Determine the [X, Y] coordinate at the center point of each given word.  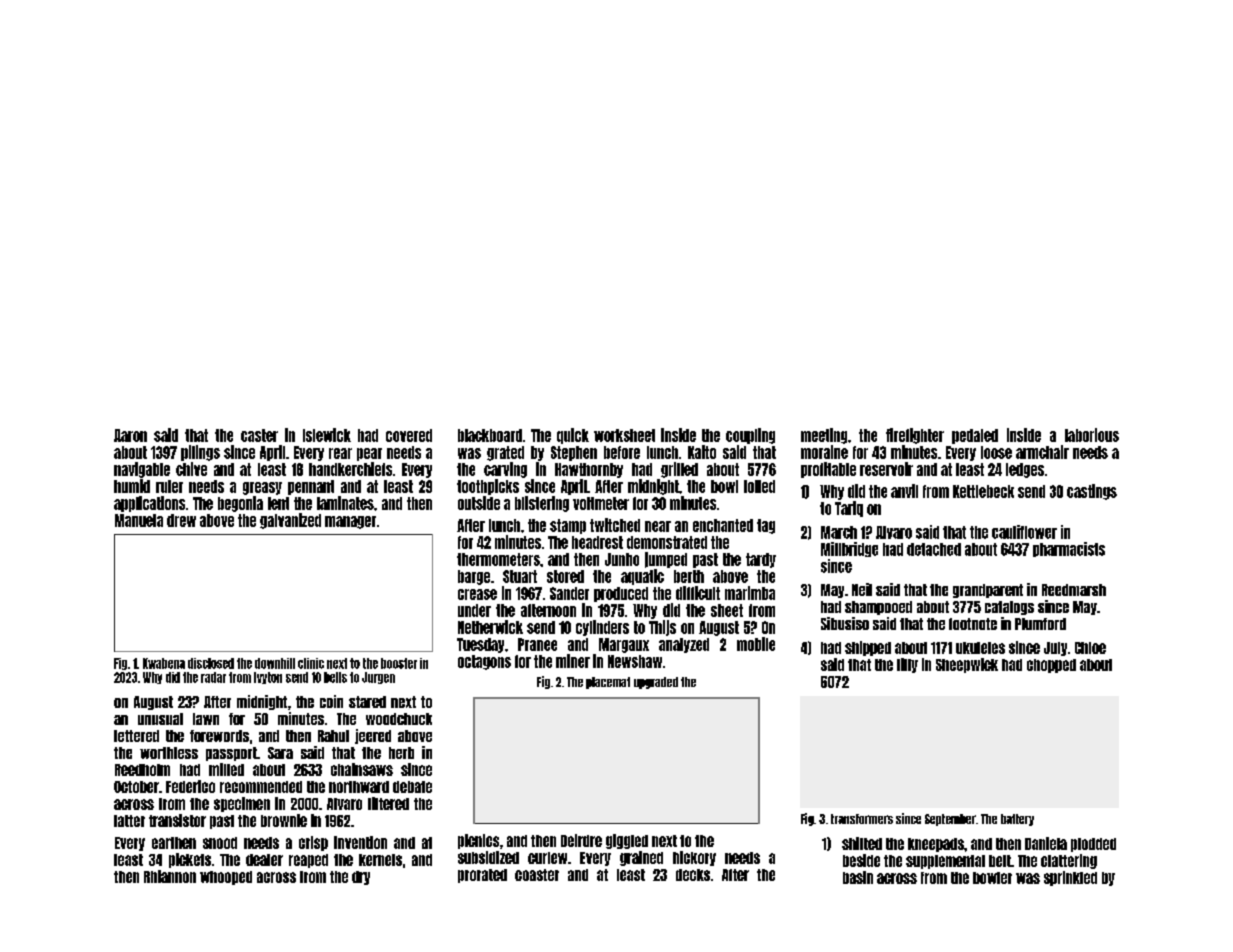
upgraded [656, 683]
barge [474, 577]
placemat [608, 683]
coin [331, 701]
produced [621, 594]
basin [858, 877]
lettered [136, 736]
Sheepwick [967, 665]
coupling [750, 436]
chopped [1051, 666]
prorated [482, 876]
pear [369, 454]
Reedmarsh [1074, 590]
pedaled [975, 436]
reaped [308, 861]
